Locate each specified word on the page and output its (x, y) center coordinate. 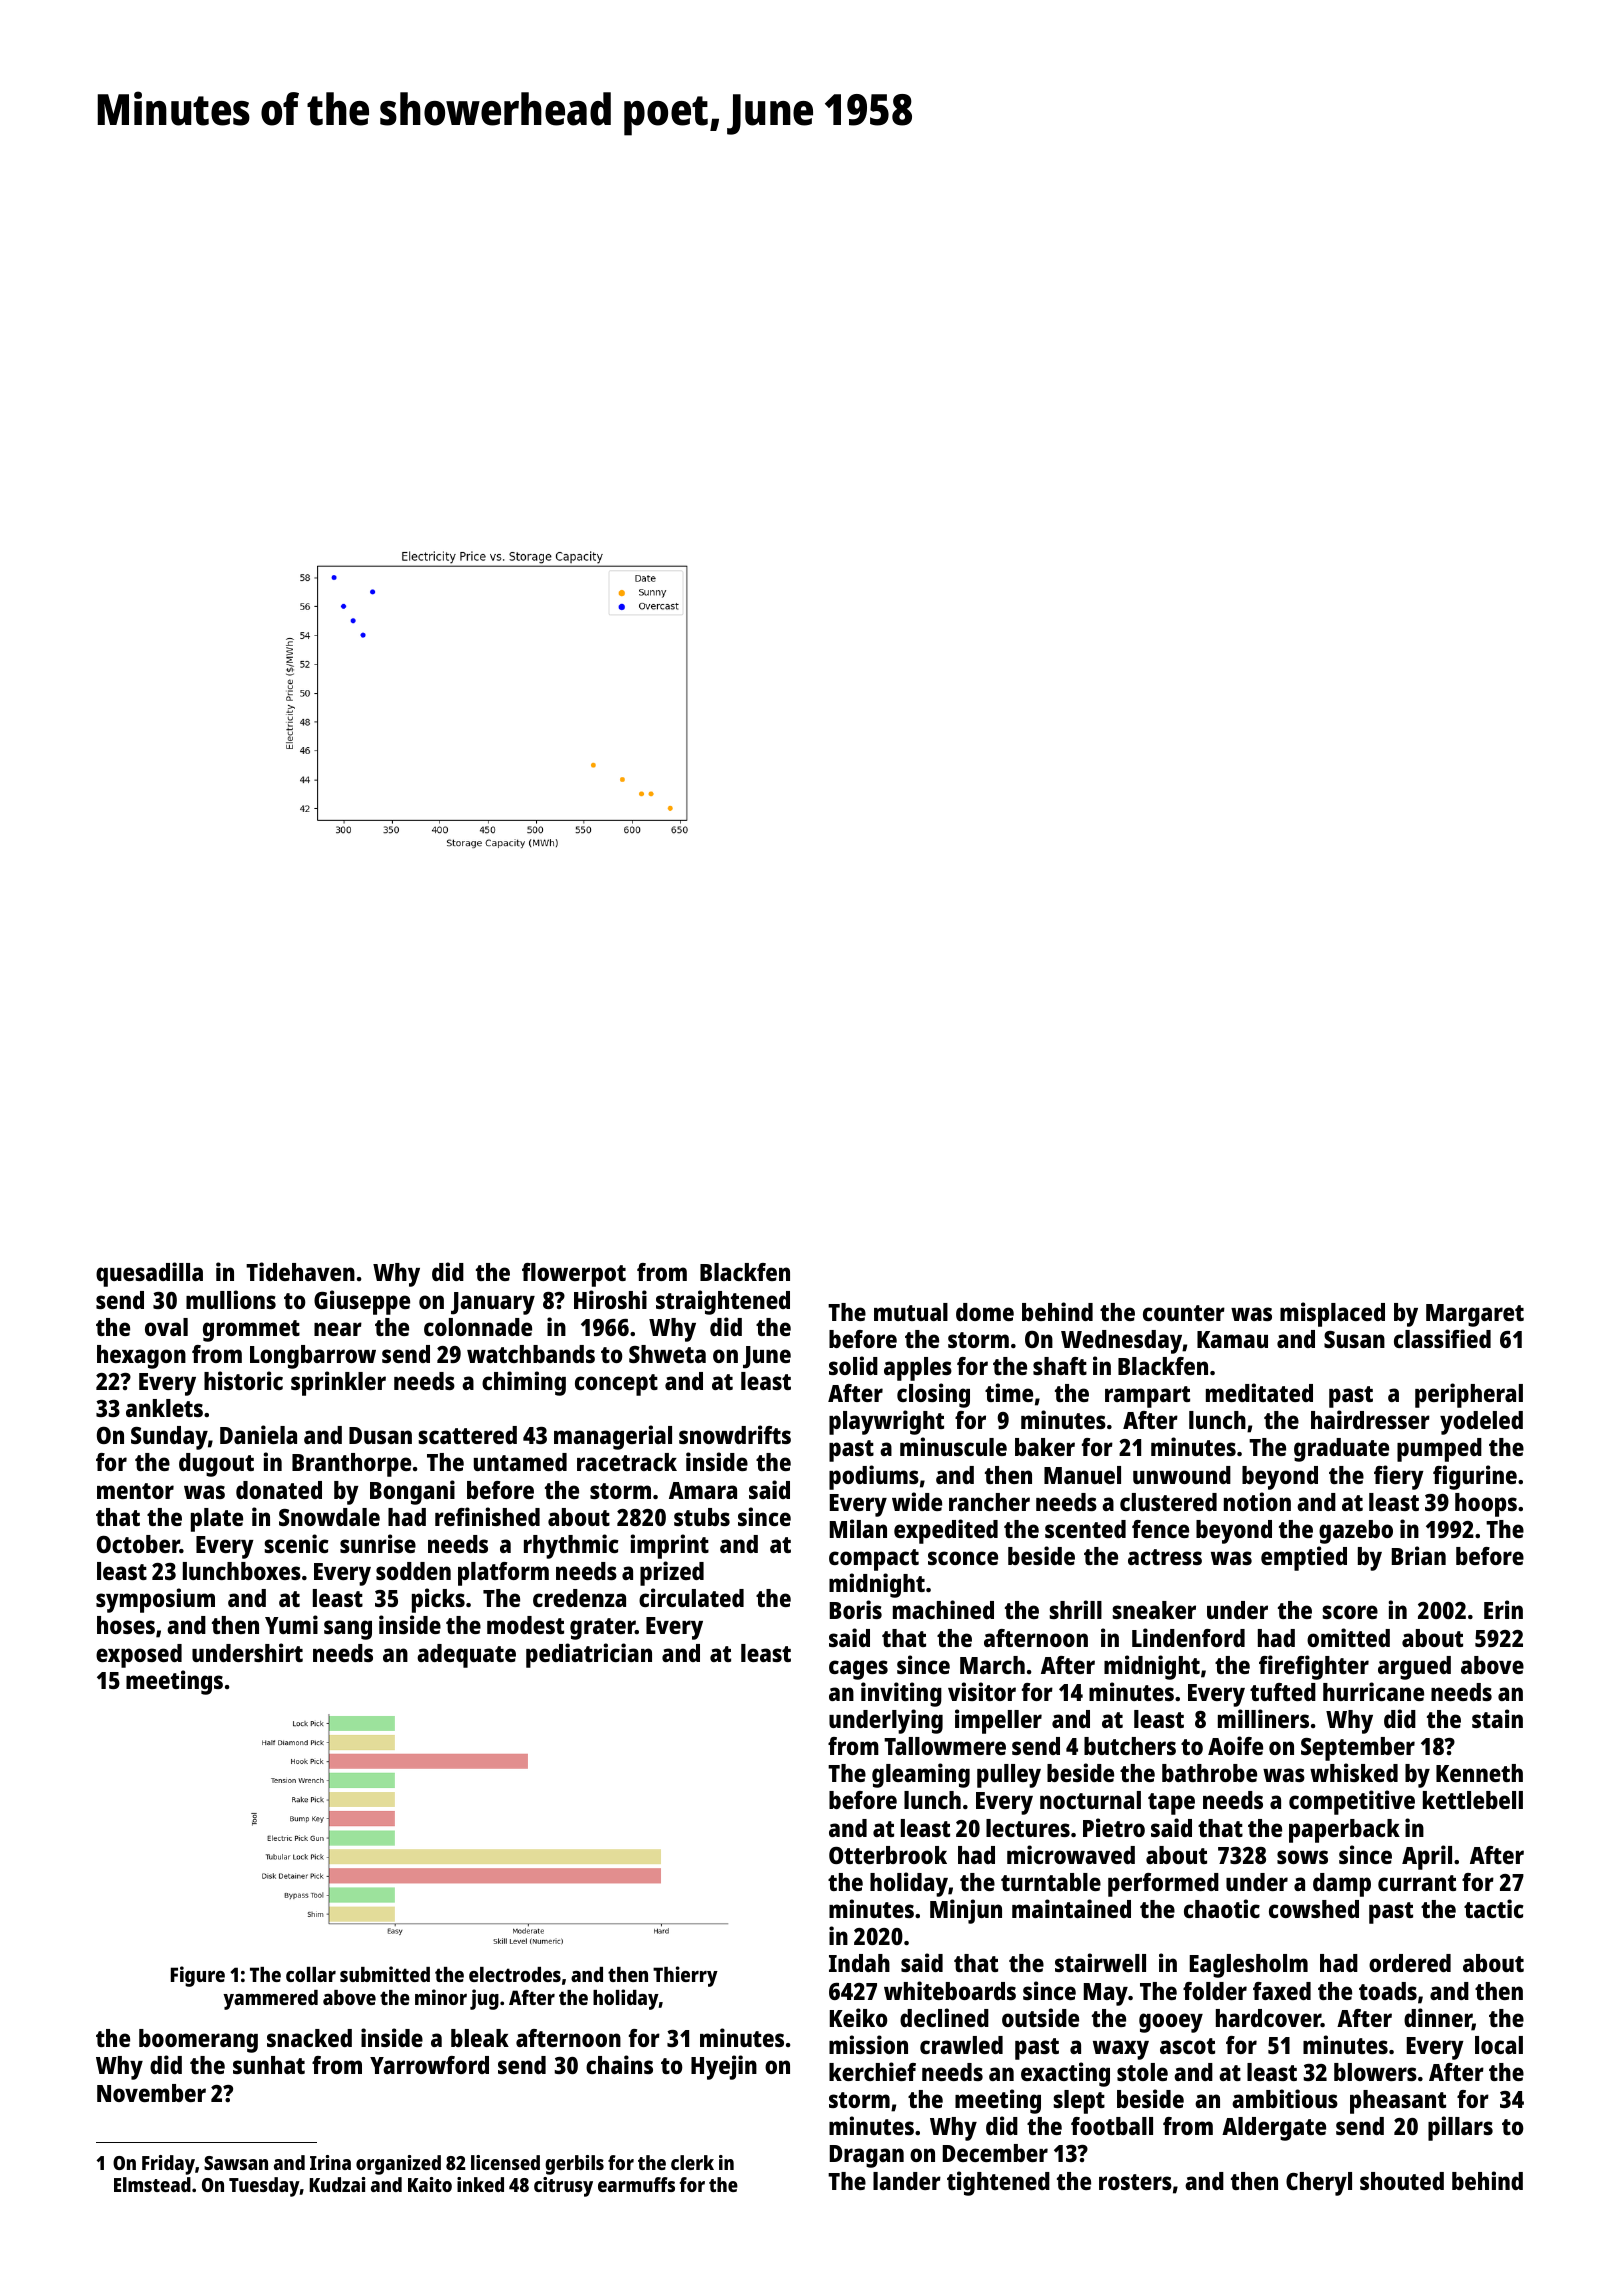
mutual (911, 1312)
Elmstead (152, 2184)
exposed (139, 1656)
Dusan (380, 1435)
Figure (198, 1976)
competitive (1352, 1802)
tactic (1493, 1908)
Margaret (1475, 1315)
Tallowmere (945, 1746)
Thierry (685, 1976)
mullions (231, 1299)
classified (1442, 1338)
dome (985, 1312)
